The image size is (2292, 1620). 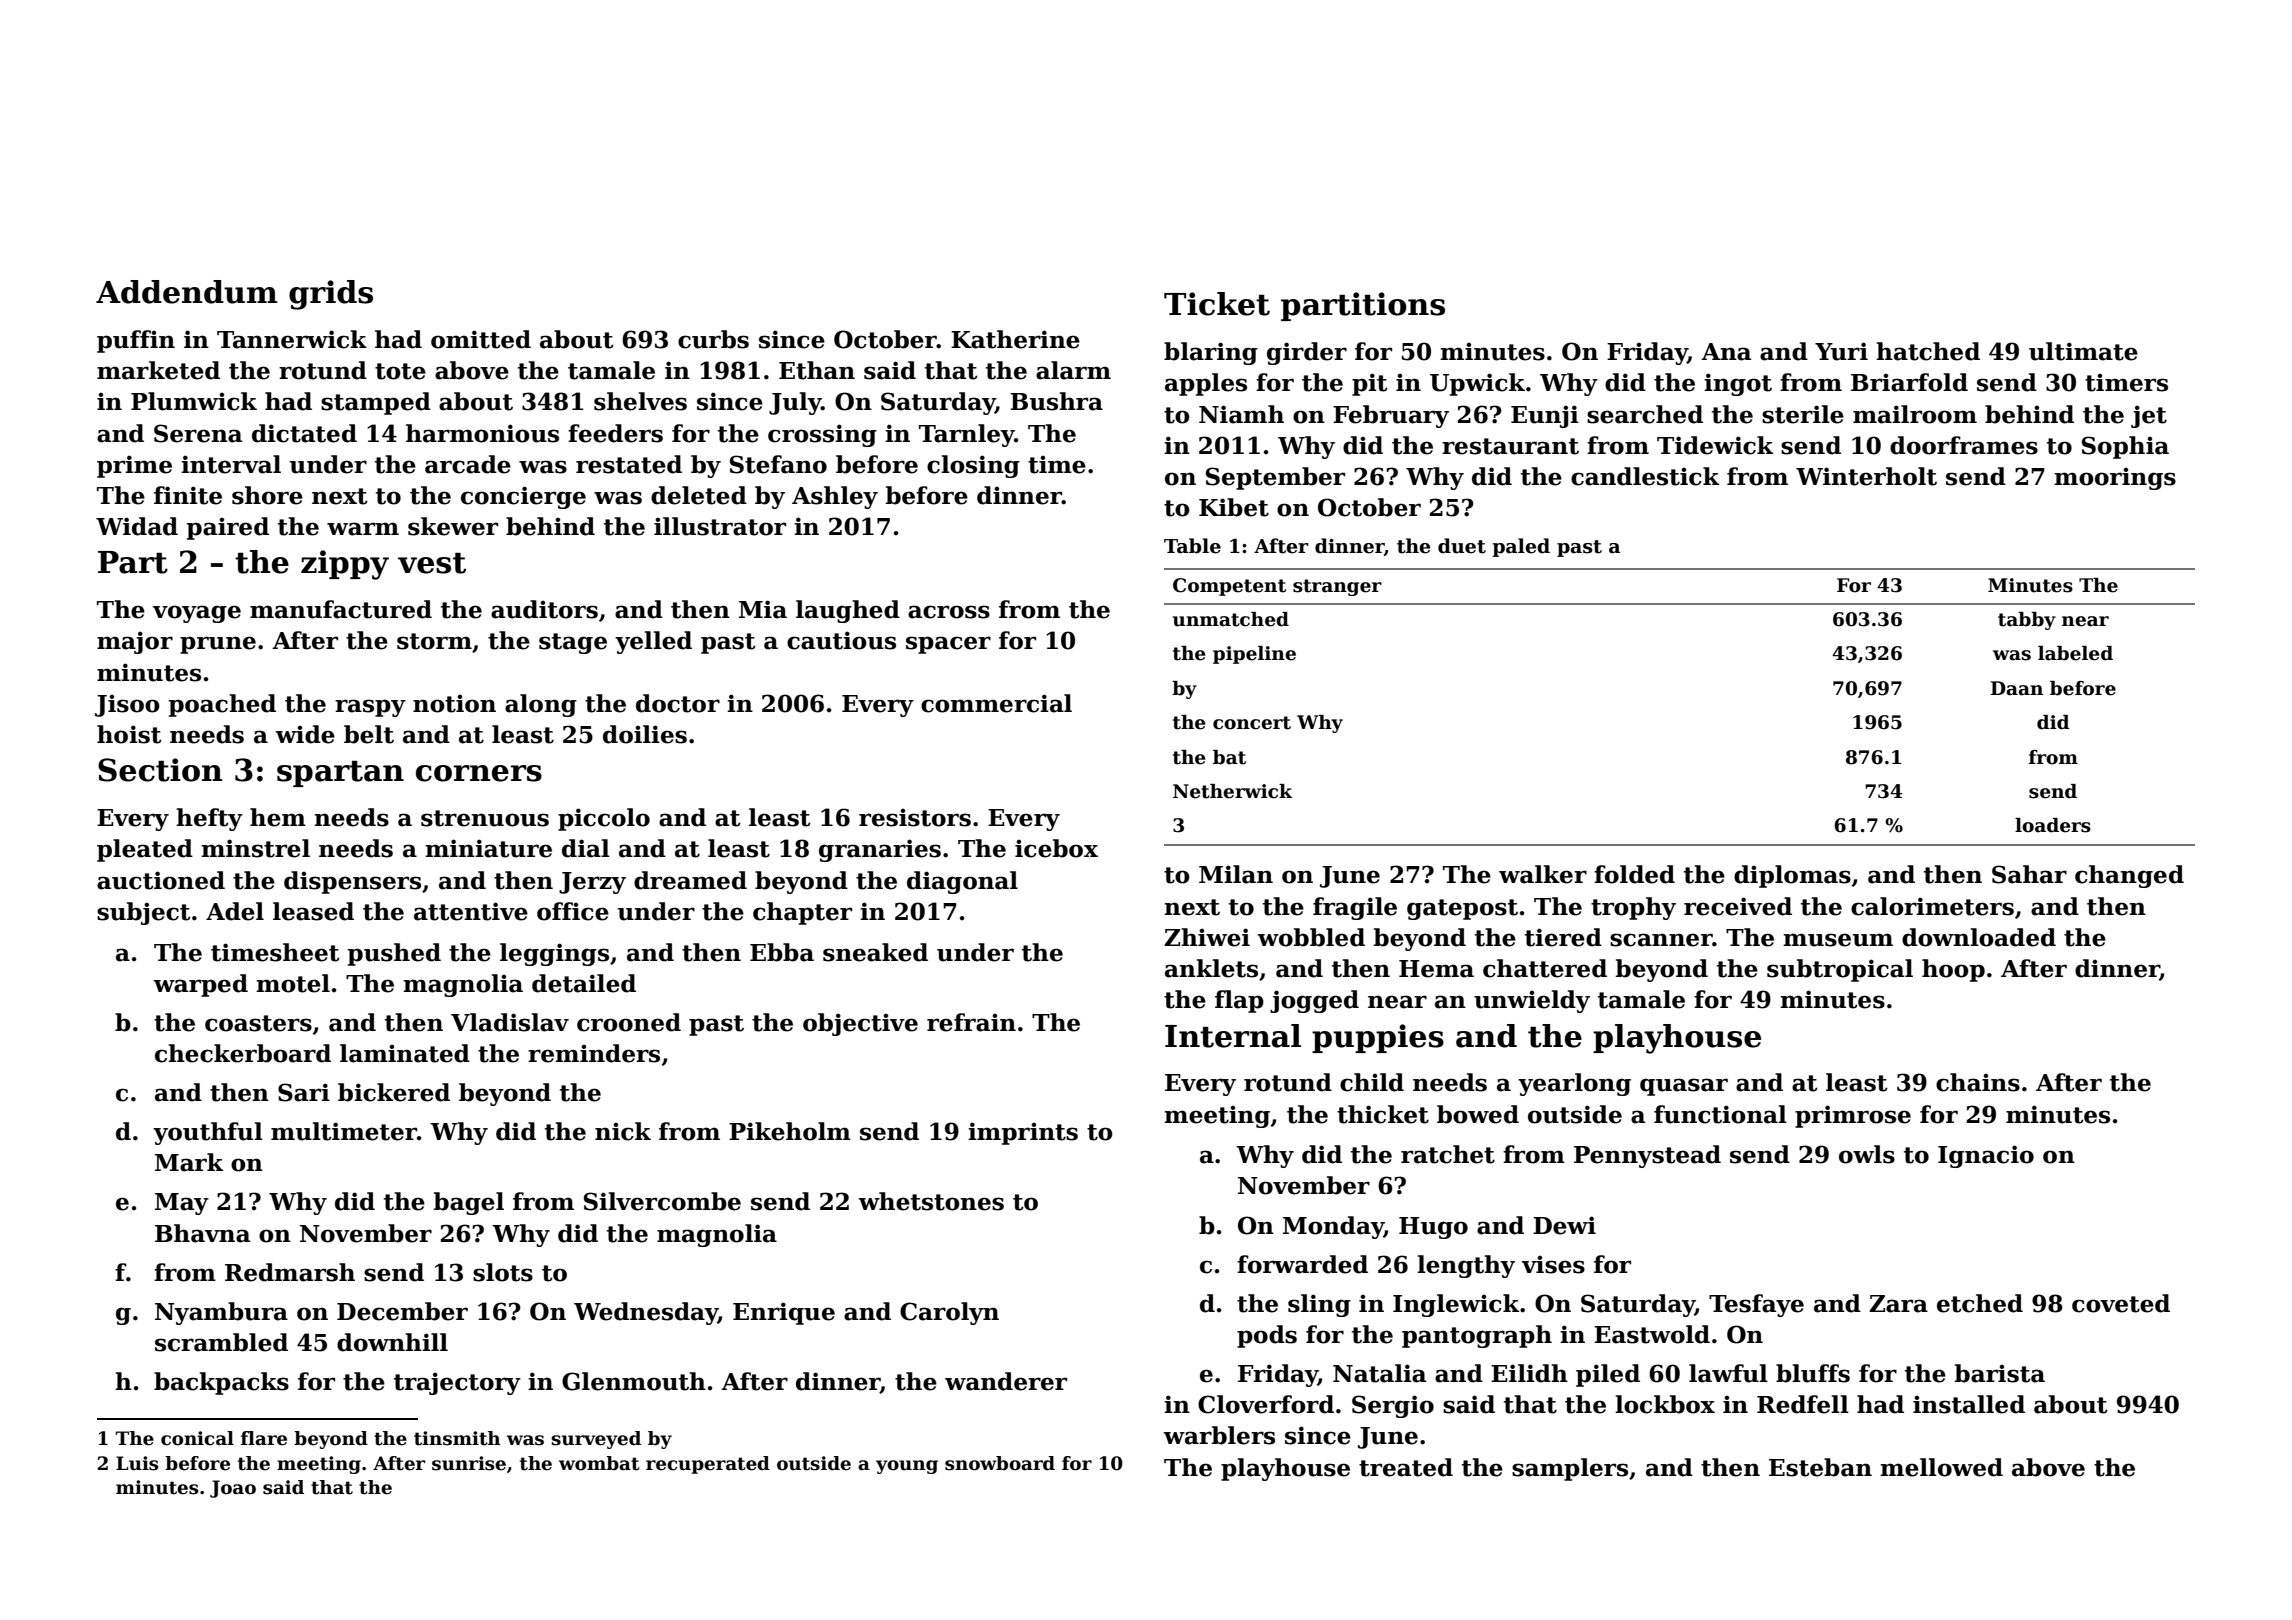 What do you see at coordinates (1841, 351) in the screenshot?
I see `Yuri` at bounding box center [1841, 351].
